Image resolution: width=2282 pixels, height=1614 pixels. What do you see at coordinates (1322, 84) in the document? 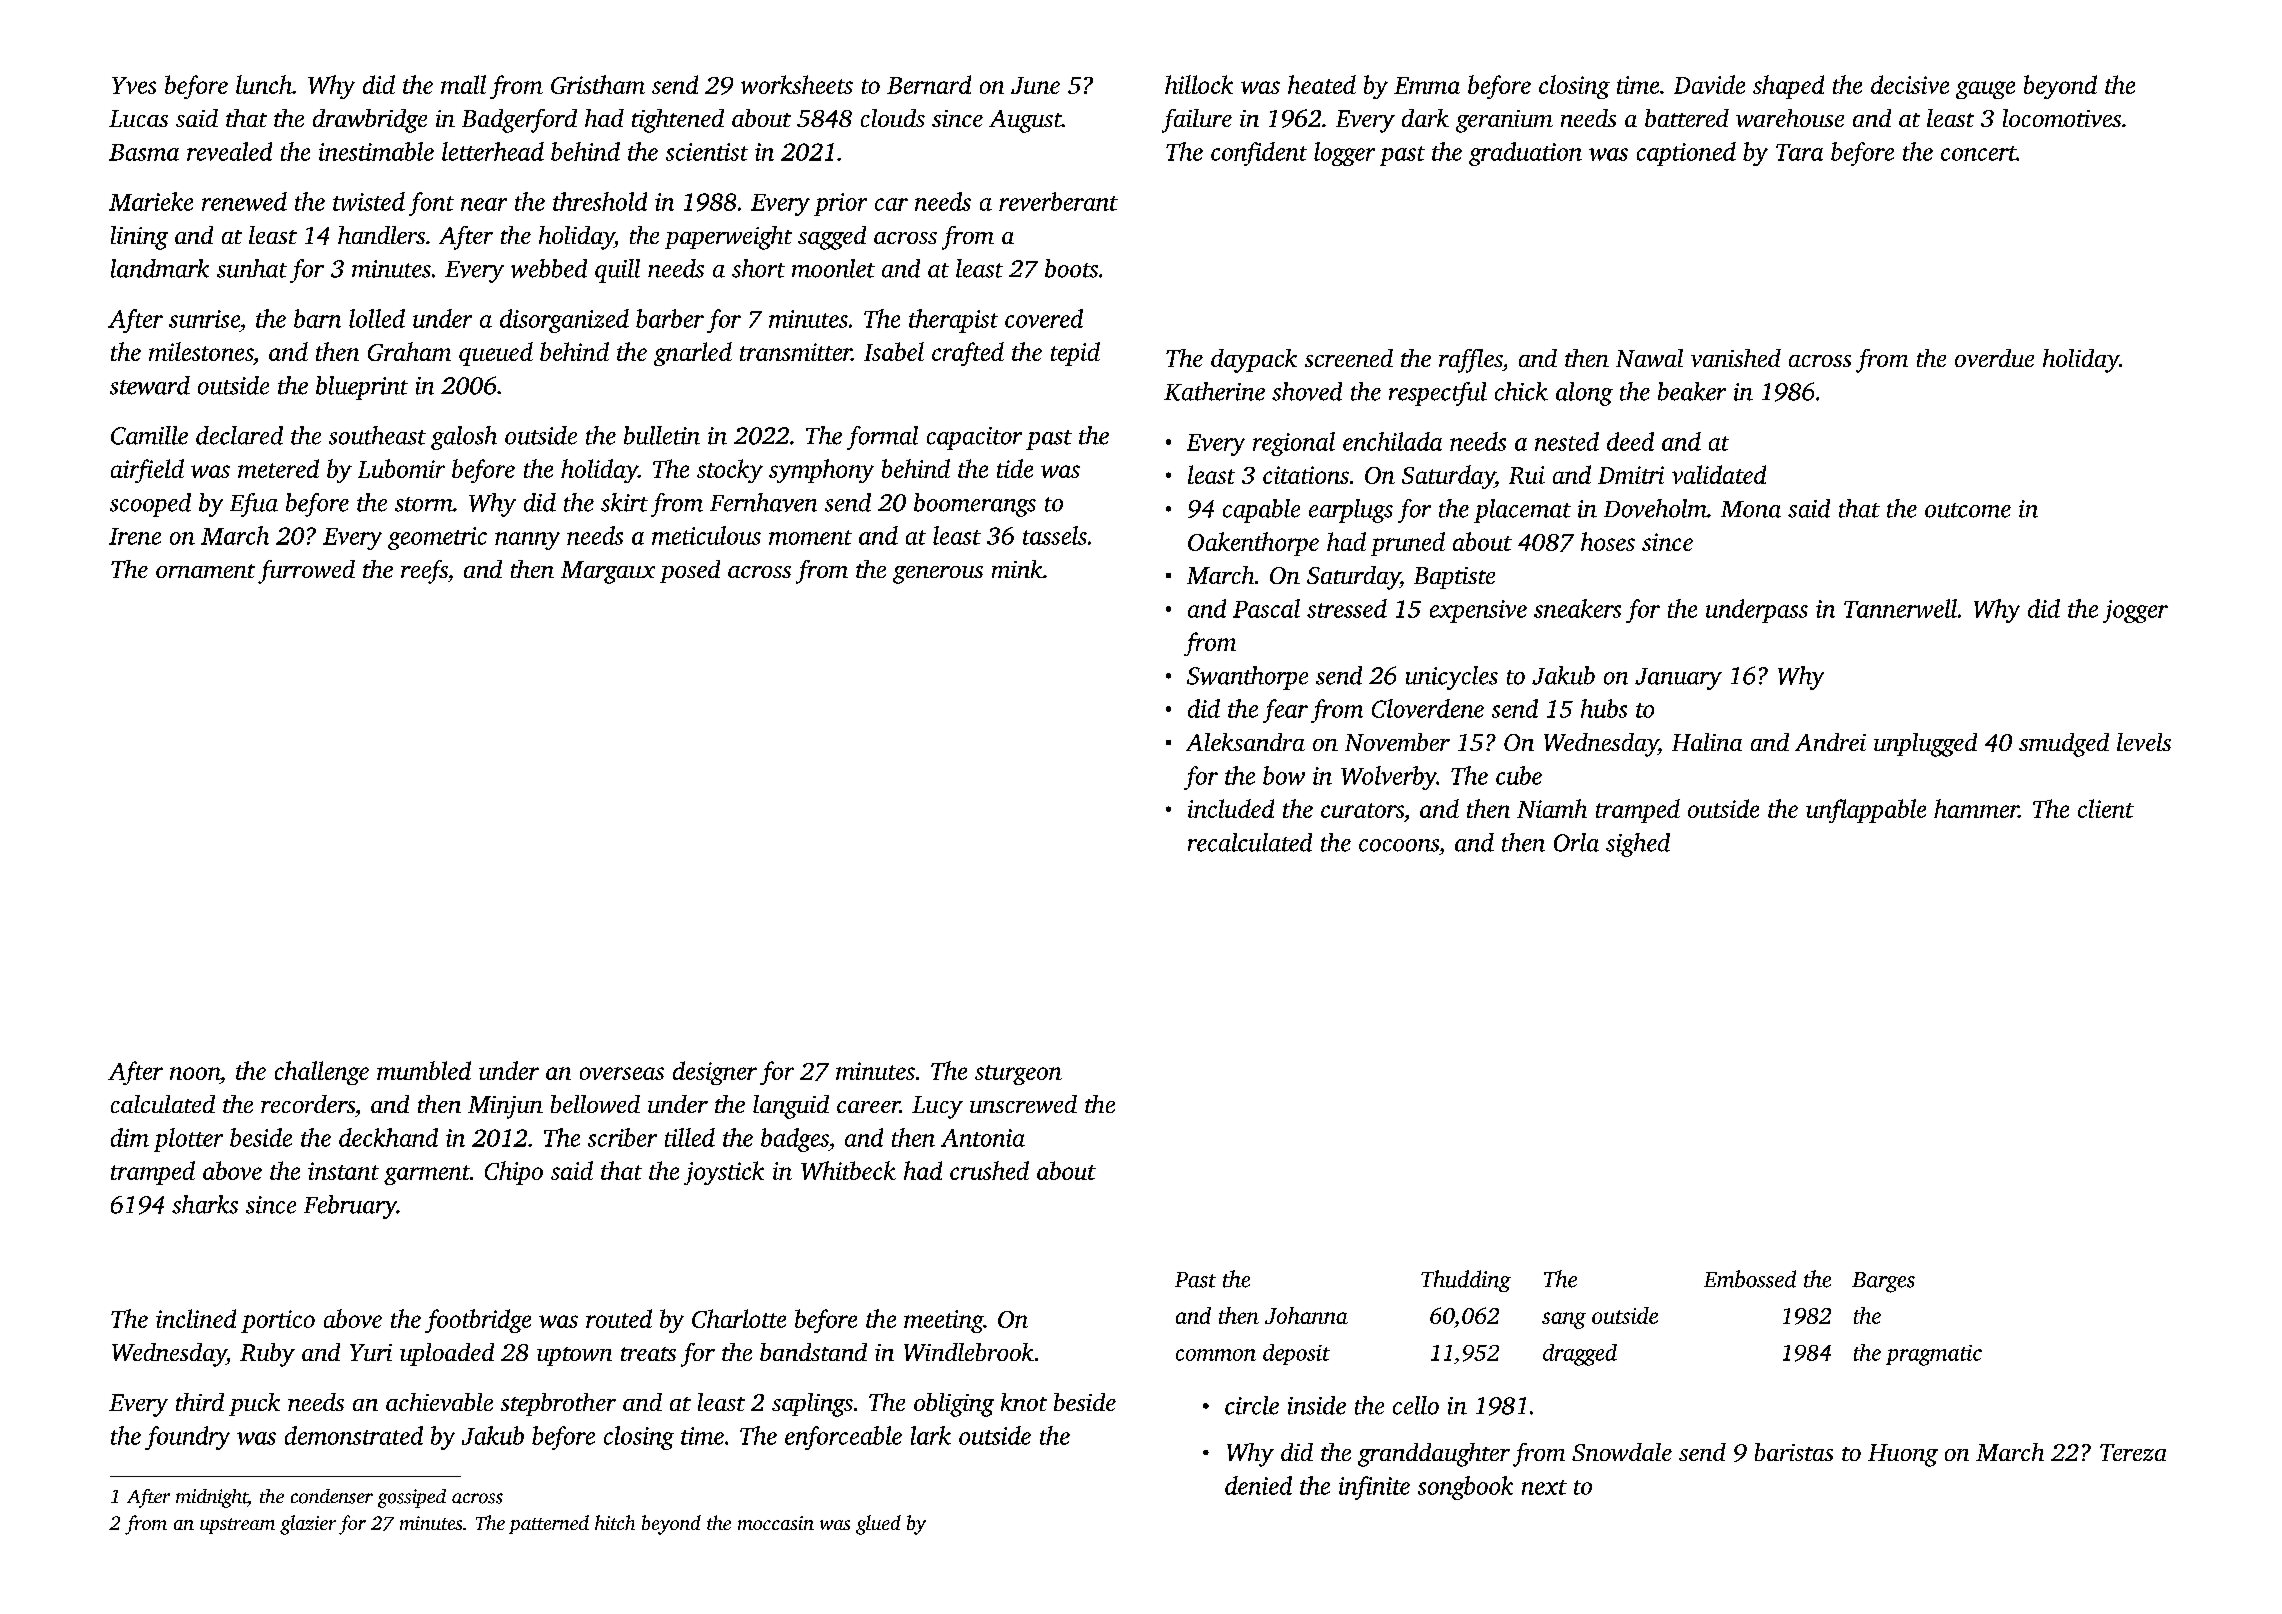
I see `heated` at bounding box center [1322, 84].
